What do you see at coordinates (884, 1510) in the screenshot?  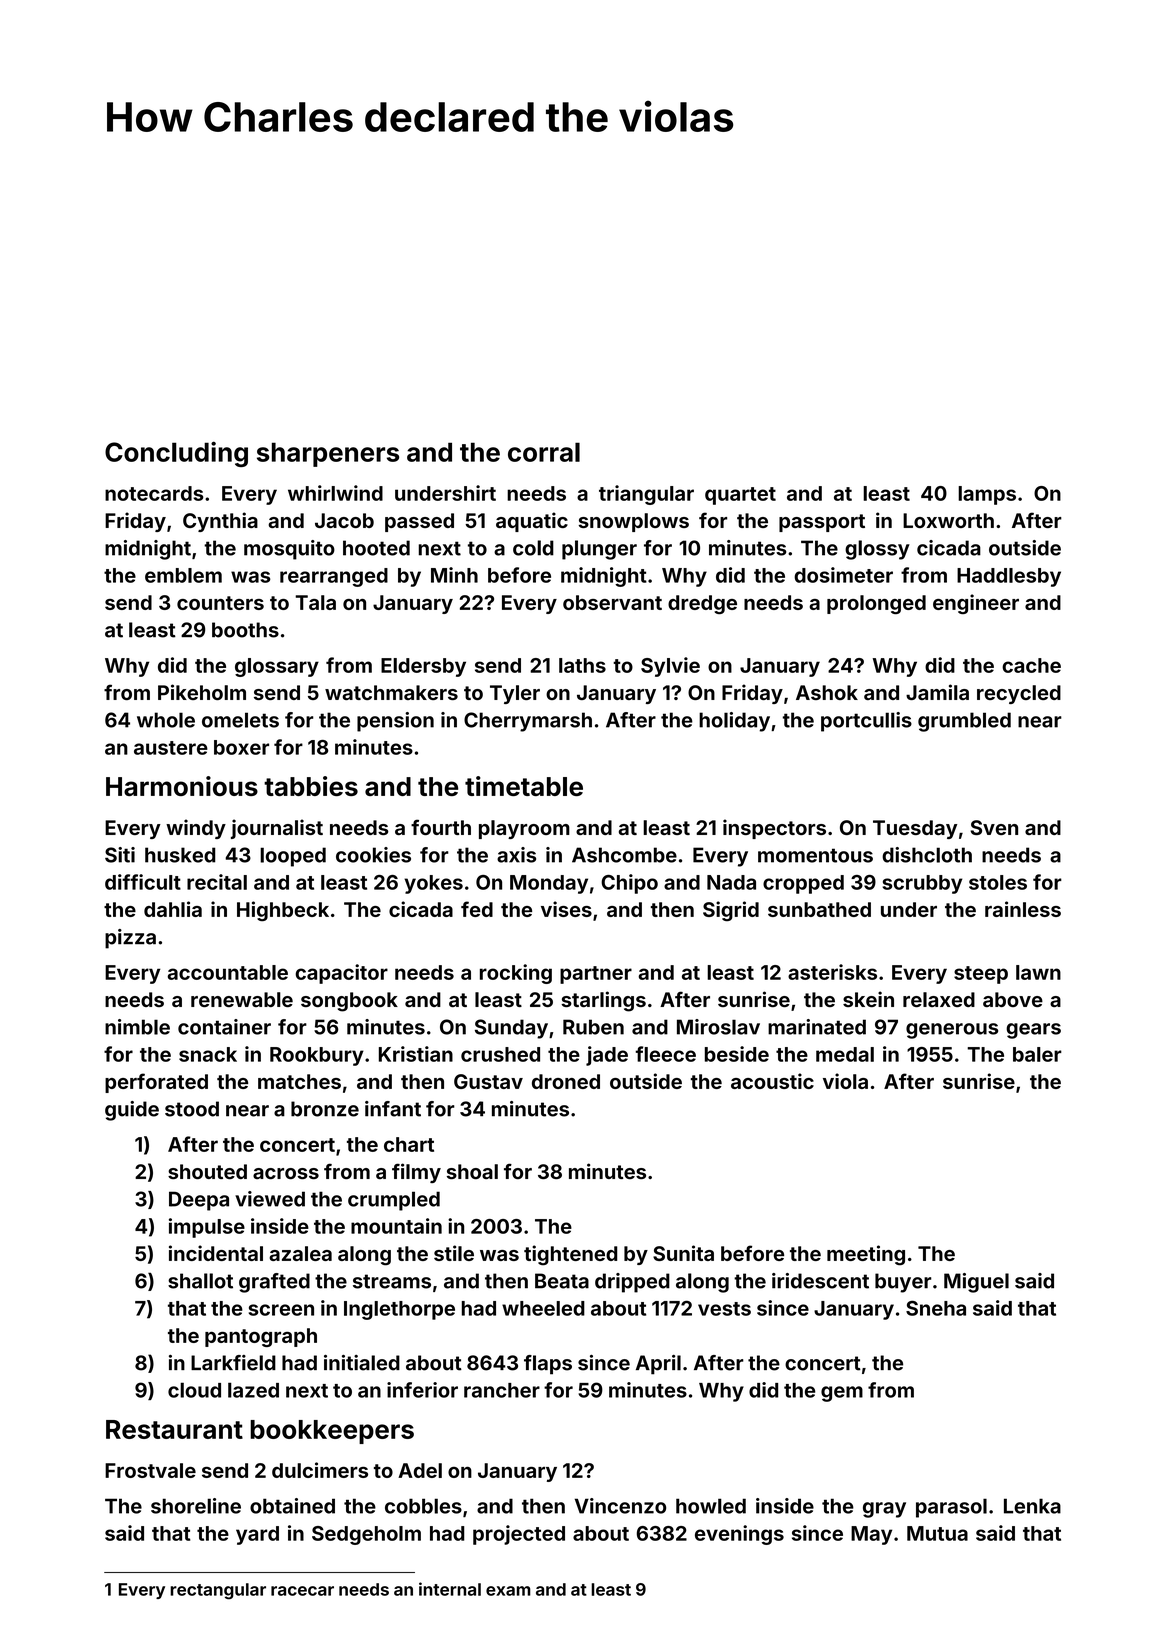 I see `gray` at bounding box center [884, 1510].
